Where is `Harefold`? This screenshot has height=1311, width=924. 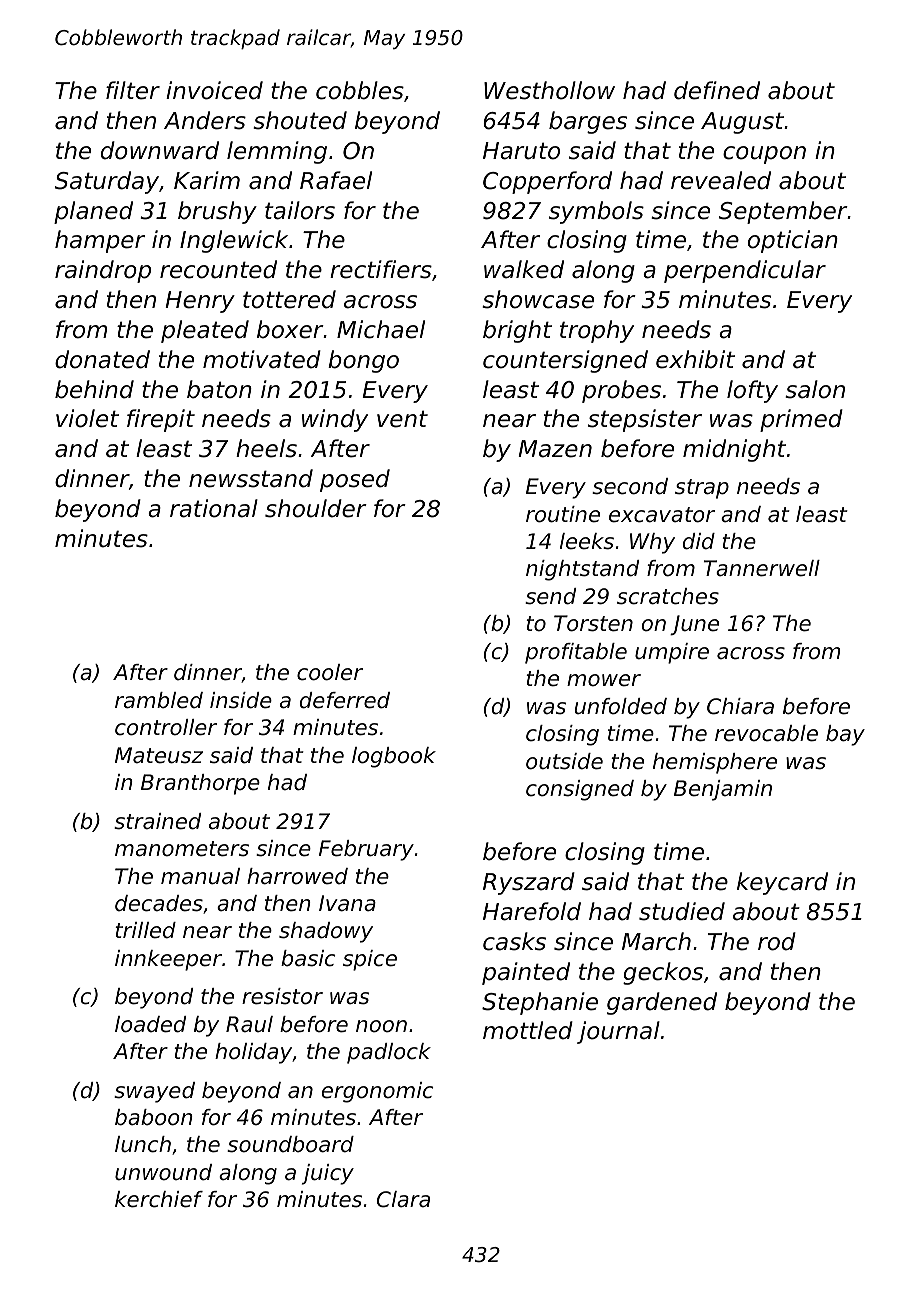
Harefold is located at coordinates (532, 911).
